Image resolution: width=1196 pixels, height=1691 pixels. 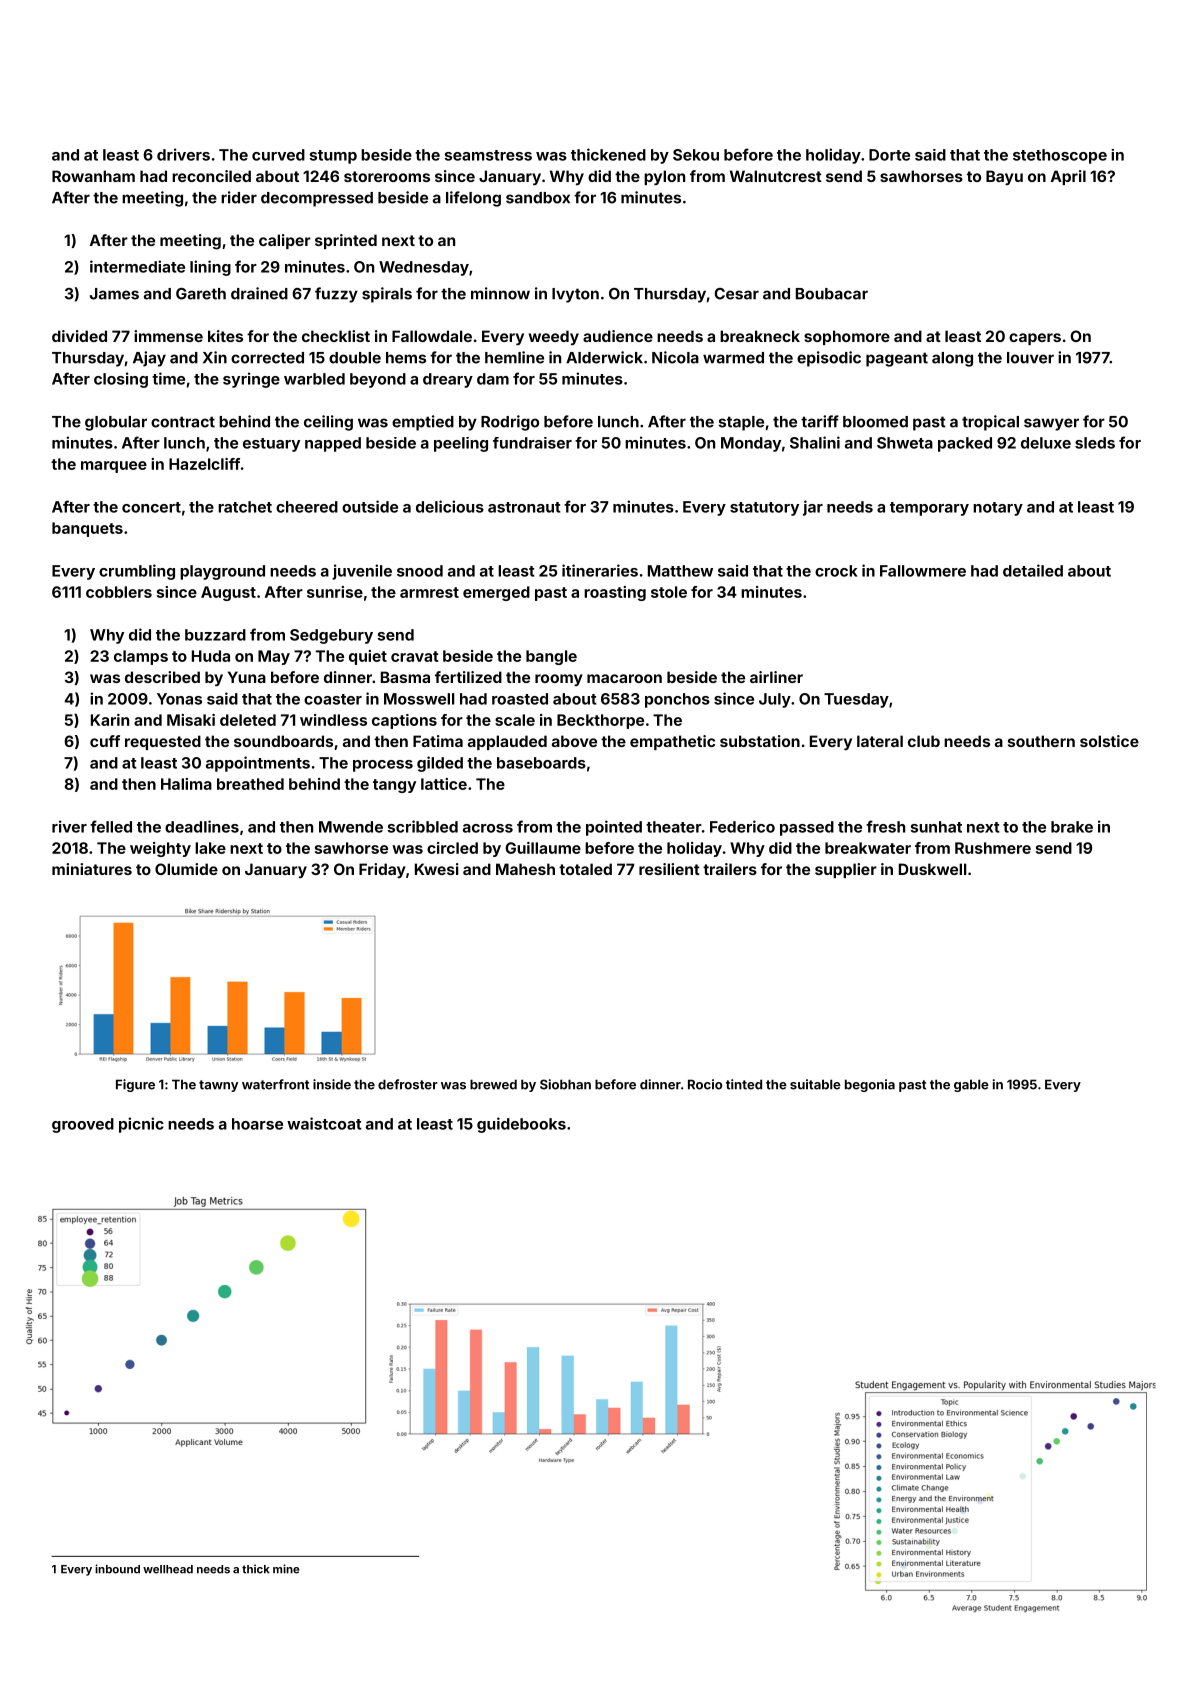 What do you see at coordinates (117, 1569) in the image?
I see `inbound` at bounding box center [117, 1569].
